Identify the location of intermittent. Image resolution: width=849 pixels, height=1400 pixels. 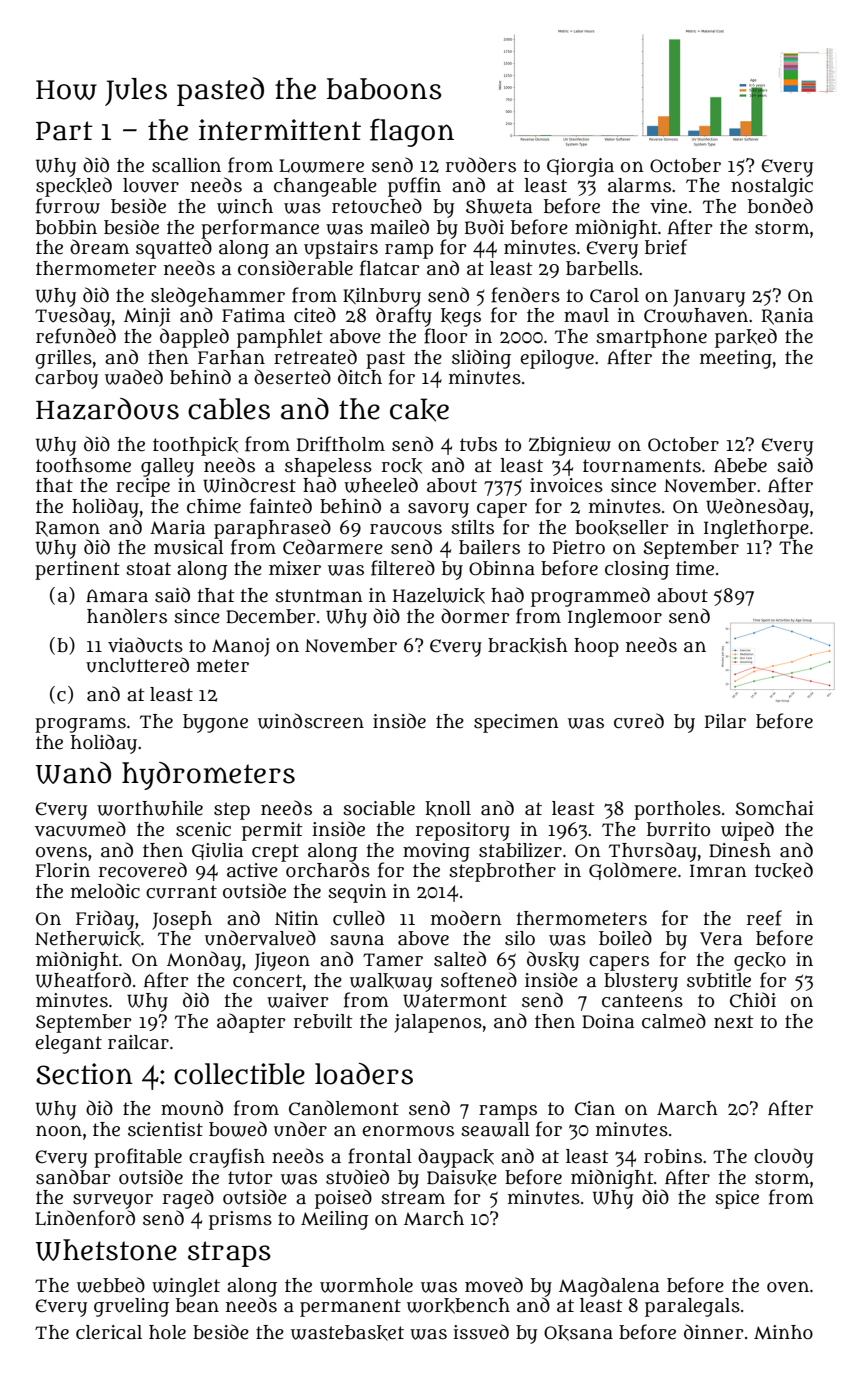
(280, 130).
